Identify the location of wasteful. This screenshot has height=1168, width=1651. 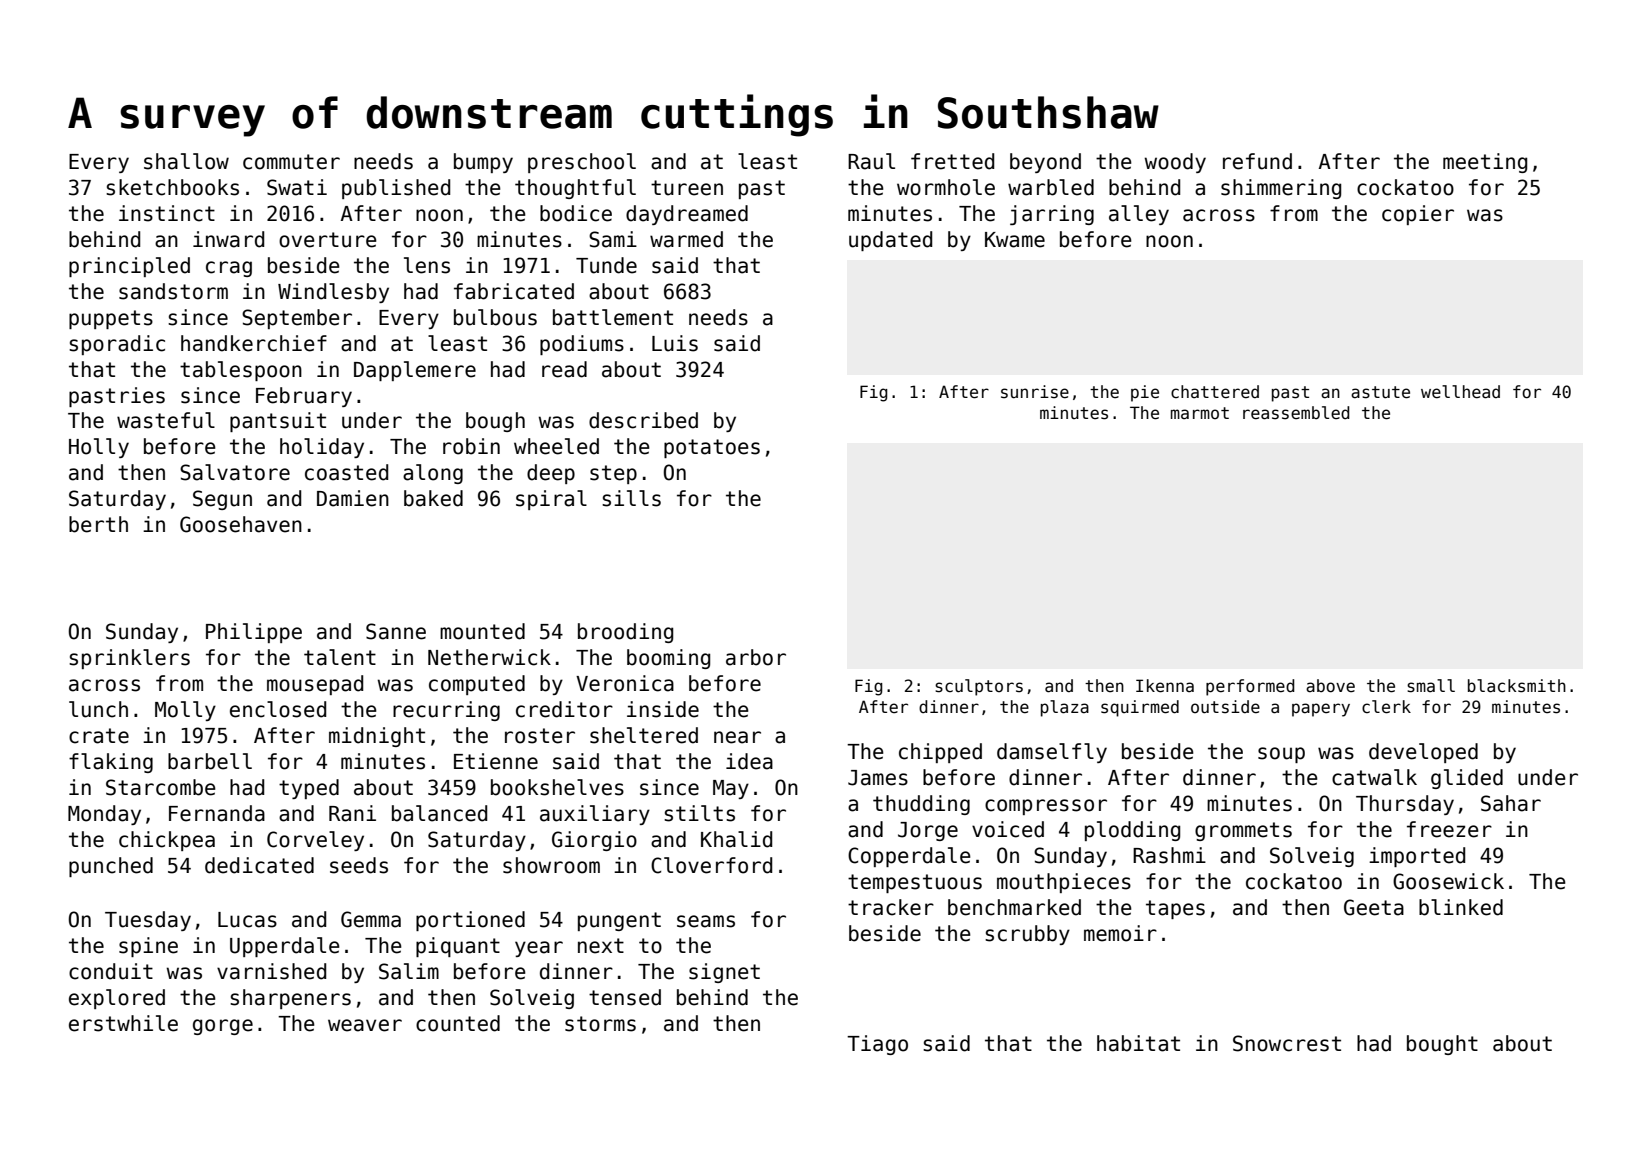
(166, 420).
